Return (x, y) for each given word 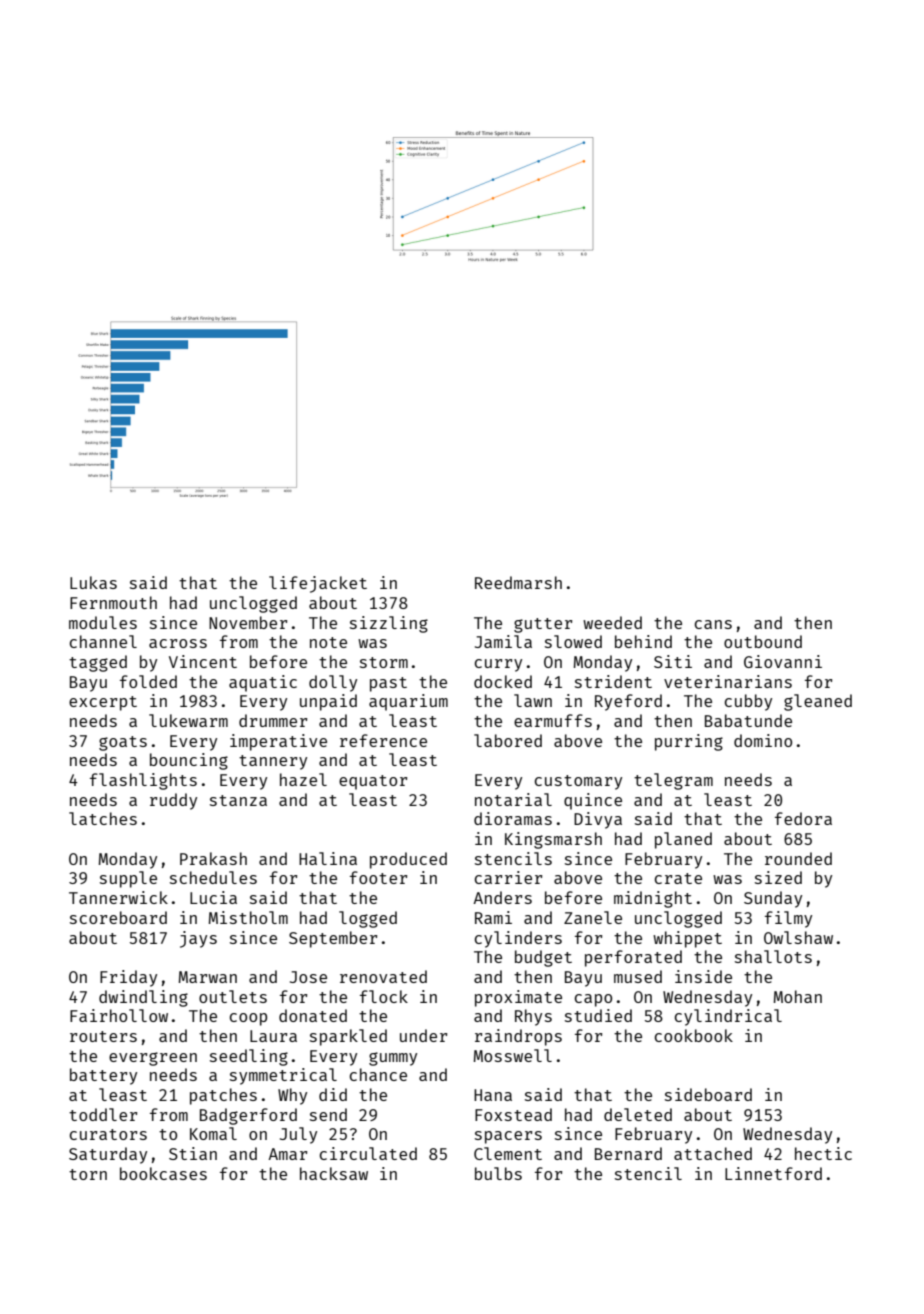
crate (678, 878)
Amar (287, 1154)
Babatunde (748, 720)
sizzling (389, 624)
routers (103, 1036)
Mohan (798, 996)
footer (378, 877)
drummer (273, 720)
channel (103, 641)
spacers (508, 1137)
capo (593, 1000)
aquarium (408, 702)
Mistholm (248, 917)
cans (713, 624)
